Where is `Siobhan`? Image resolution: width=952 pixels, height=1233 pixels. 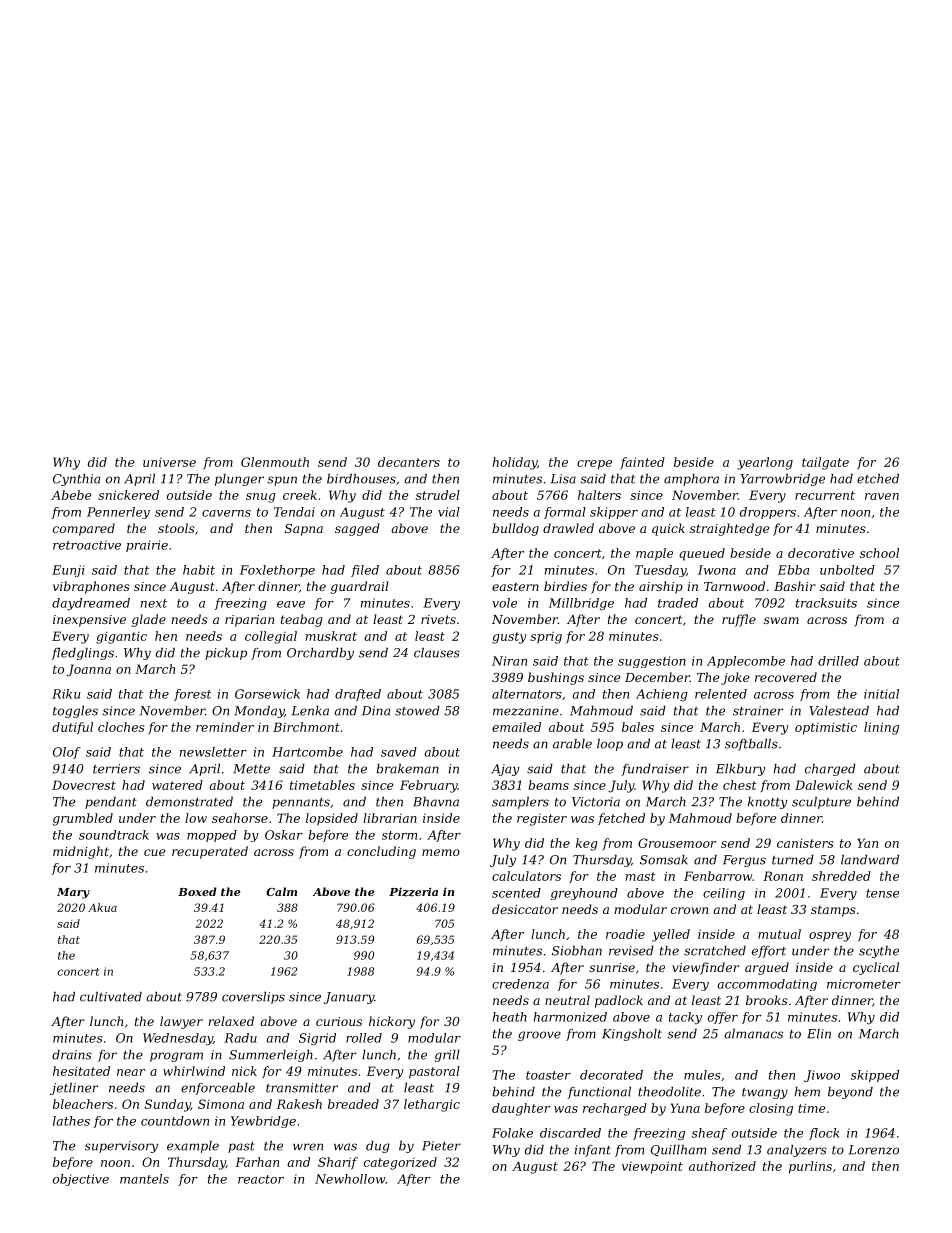 Siobhan is located at coordinates (577, 951).
